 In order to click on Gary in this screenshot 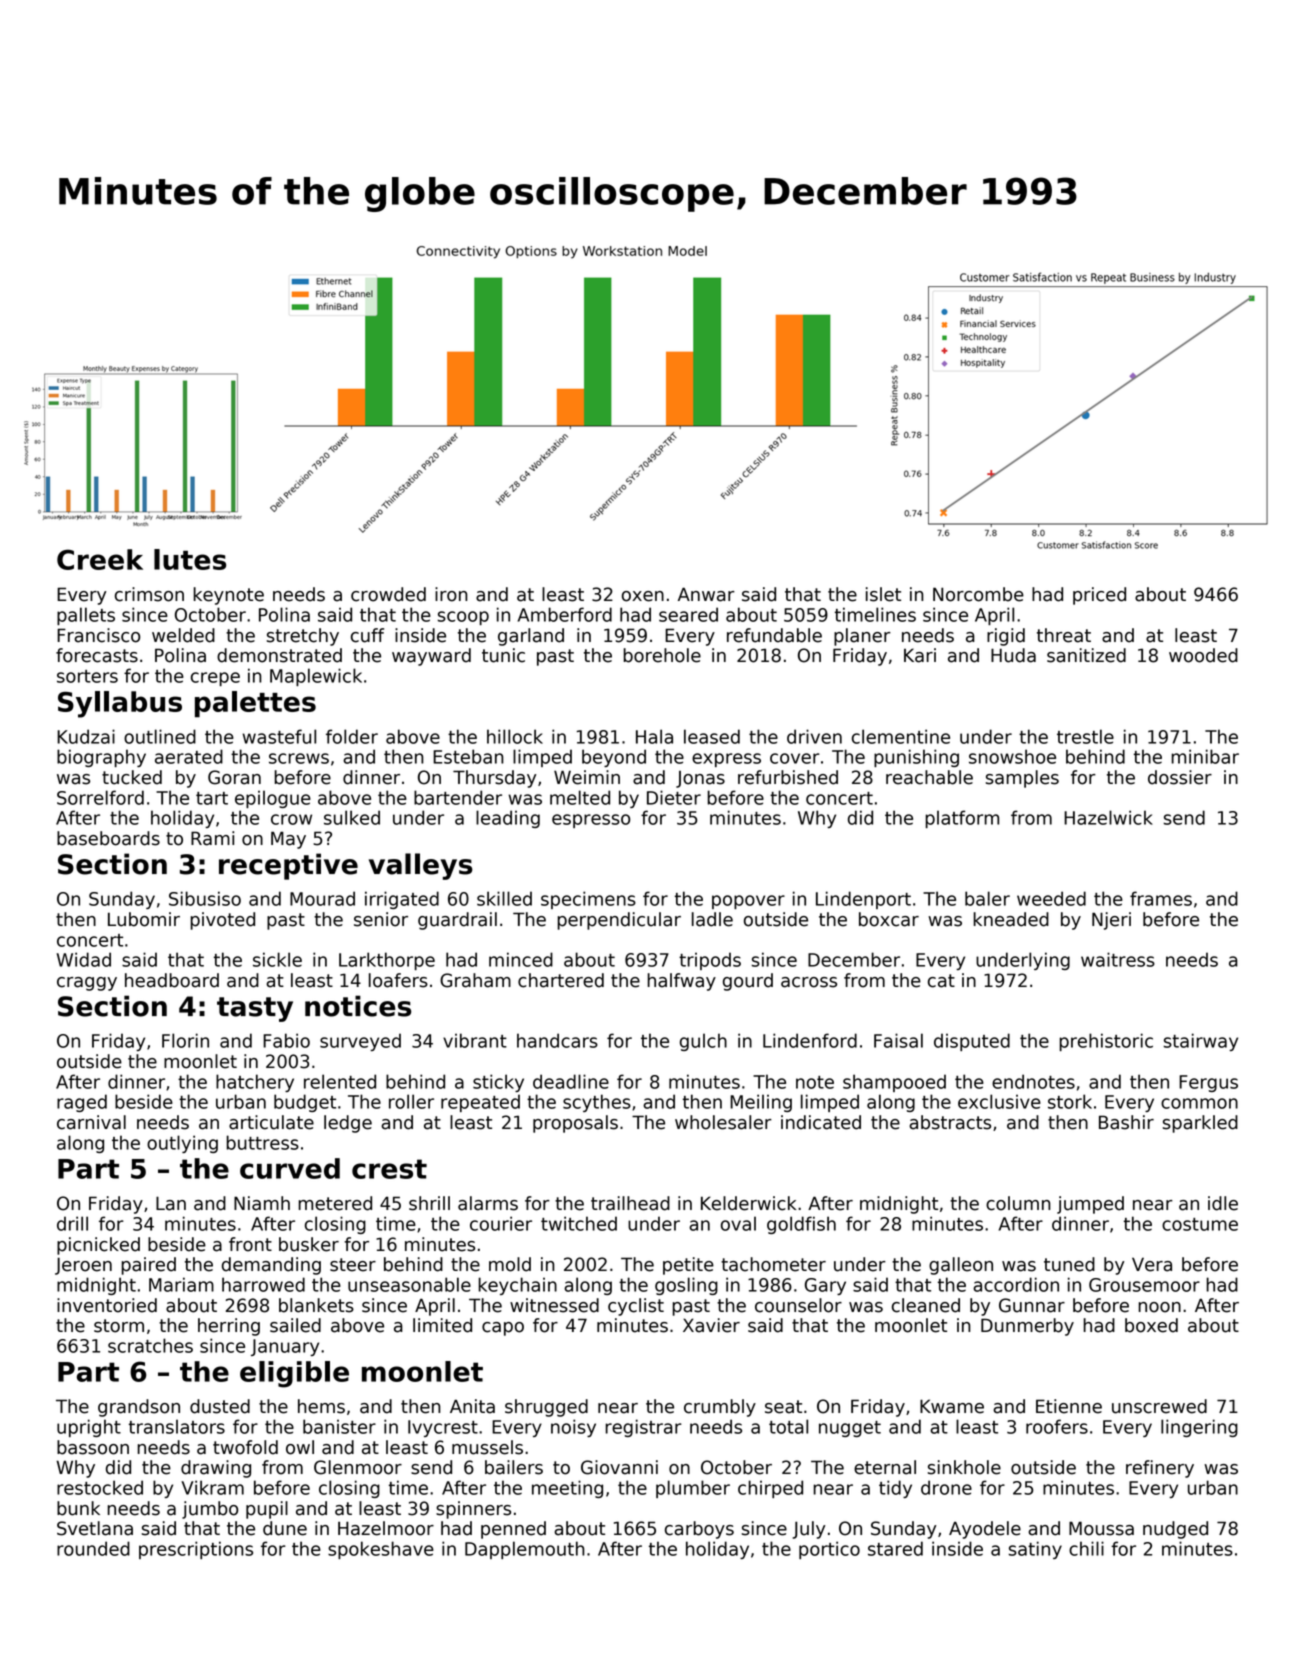, I will do `click(825, 1286)`.
